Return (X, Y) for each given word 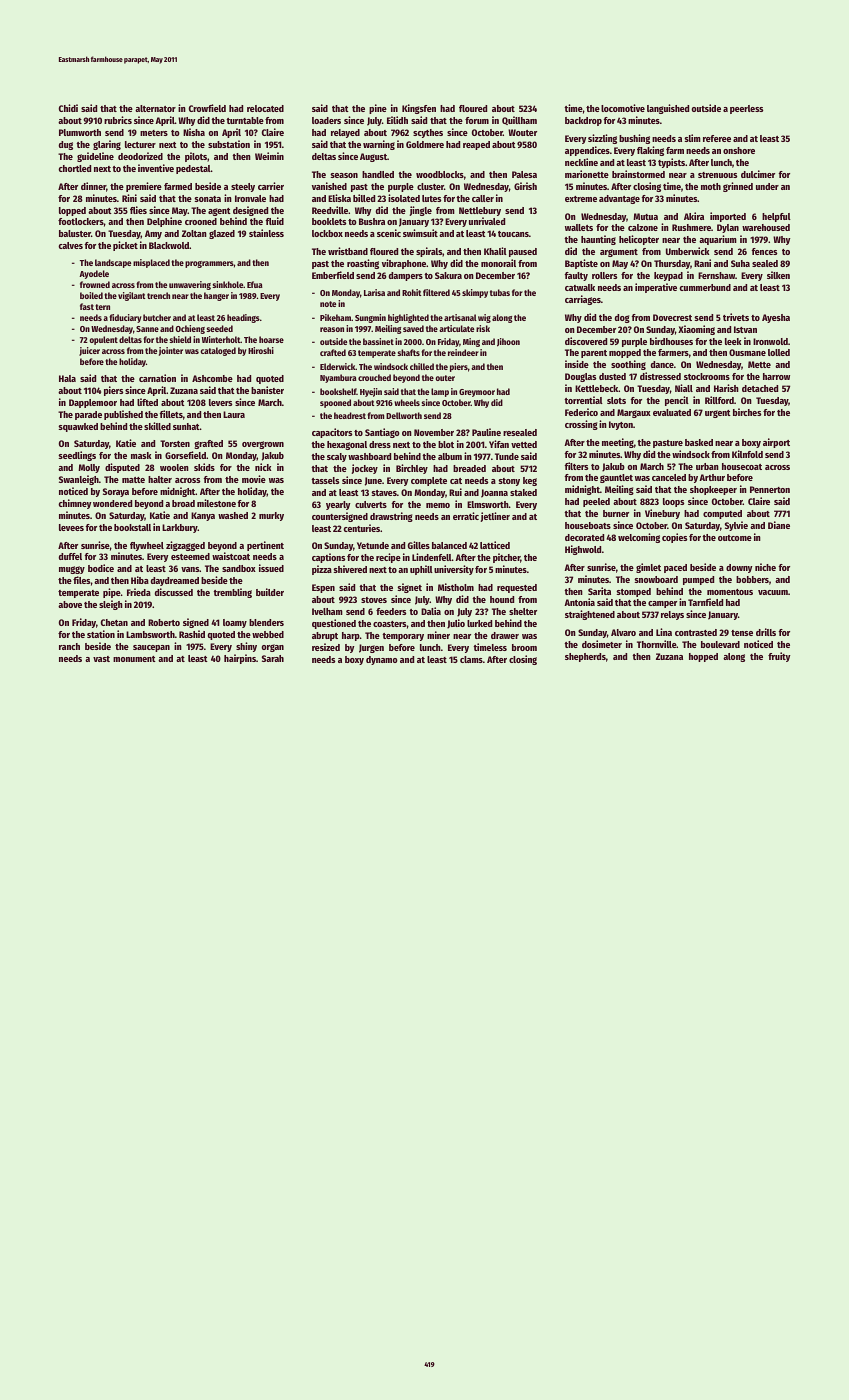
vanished (329, 186)
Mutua (645, 216)
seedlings (77, 456)
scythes (428, 133)
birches (747, 412)
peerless (746, 109)
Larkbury (180, 528)
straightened (590, 615)
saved (413, 328)
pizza (322, 570)
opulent (103, 340)
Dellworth (404, 415)
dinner (93, 186)
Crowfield (207, 108)
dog (622, 318)
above (70, 604)
